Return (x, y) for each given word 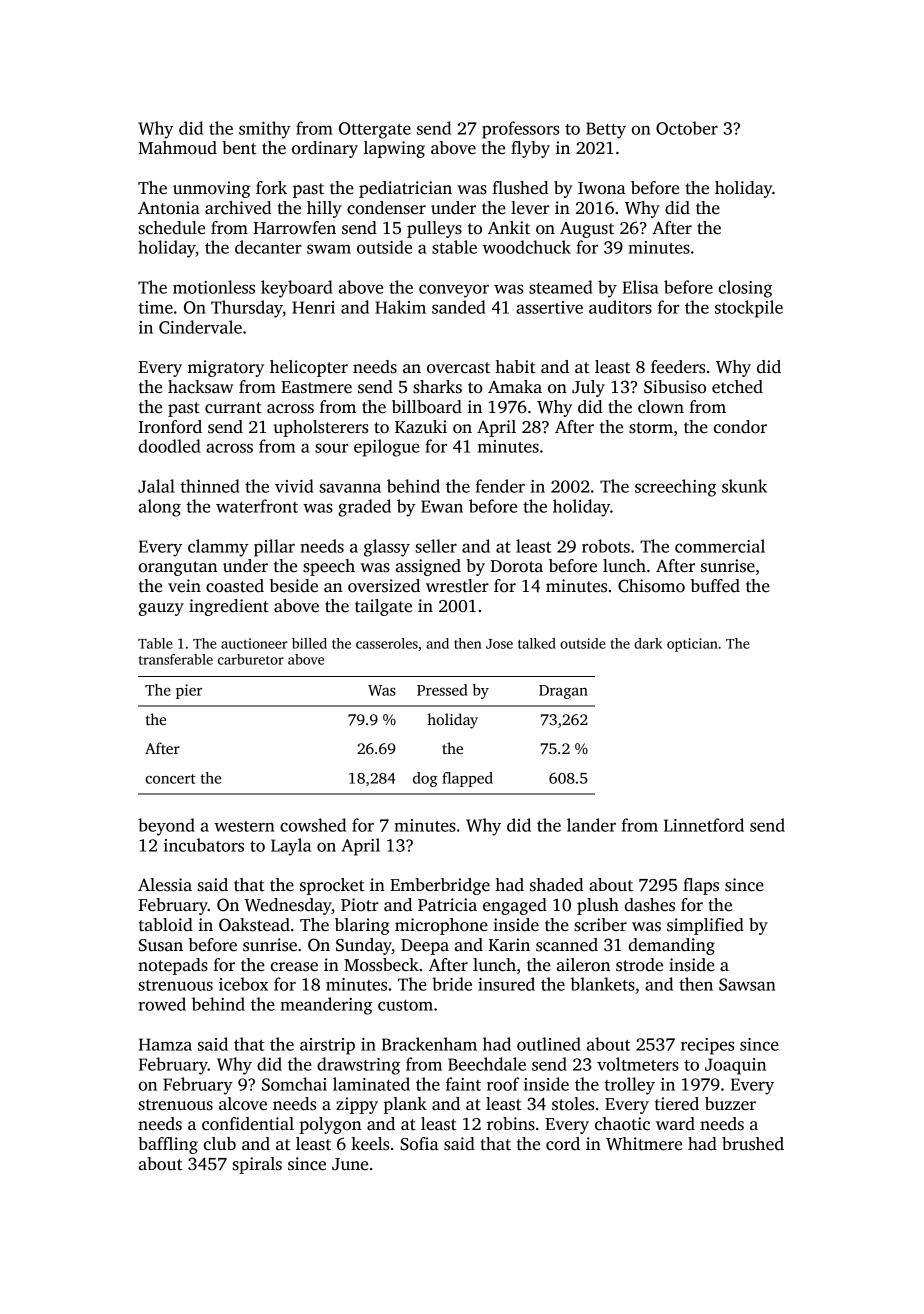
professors (520, 130)
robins (511, 1124)
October (687, 128)
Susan (161, 945)
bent (239, 148)
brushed (753, 1144)
